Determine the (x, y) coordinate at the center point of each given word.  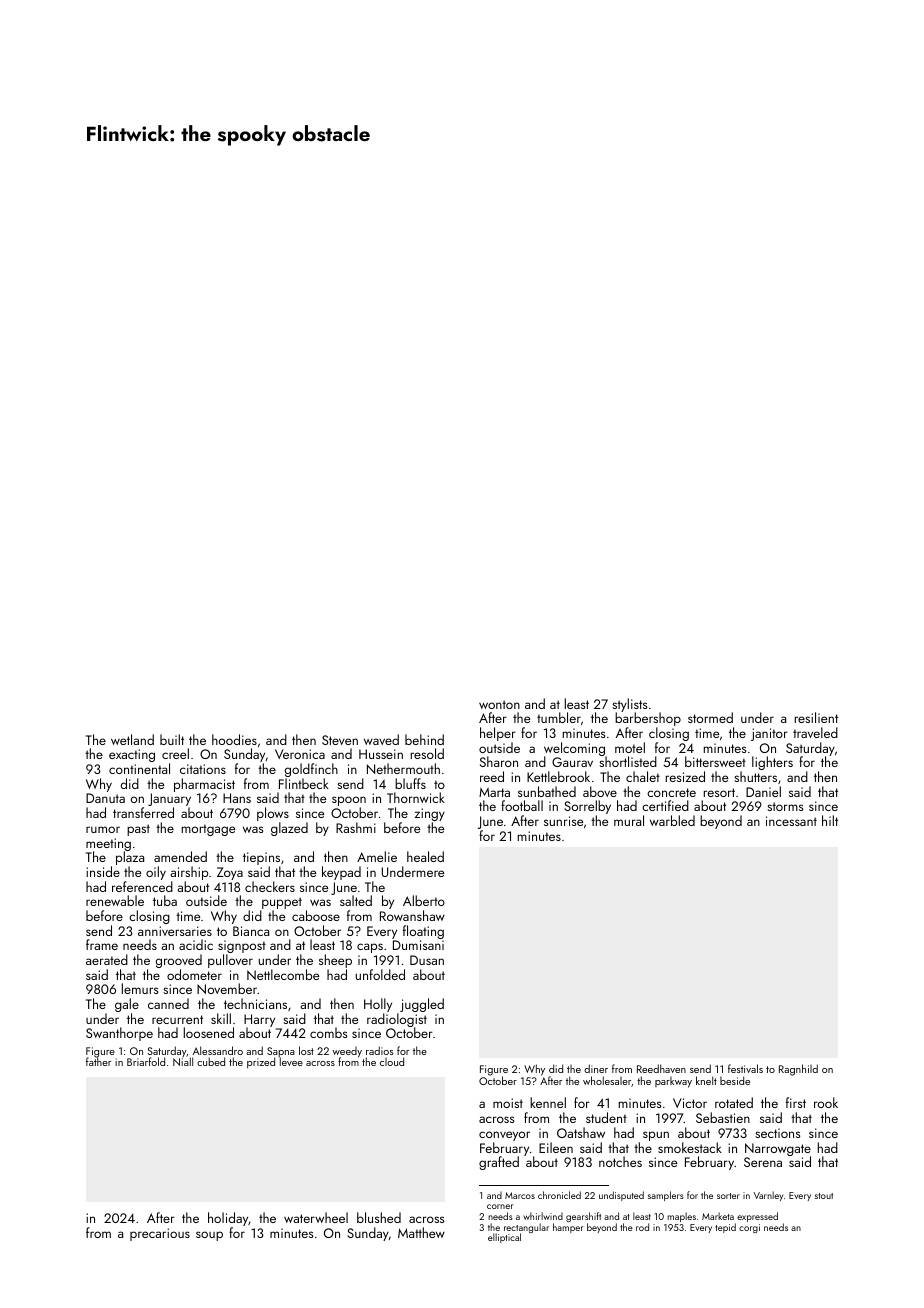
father (98, 1062)
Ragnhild (798, 1070)
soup (209, 1236)
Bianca (251, 931)
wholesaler (607, 1081)
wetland (132, 739)
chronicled (559, 1195)
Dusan (427, 960)
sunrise (563, 821)
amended (180, 856)
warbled (672, 820)
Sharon (499, 761)
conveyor (504, 1136)
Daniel (763, 791)
